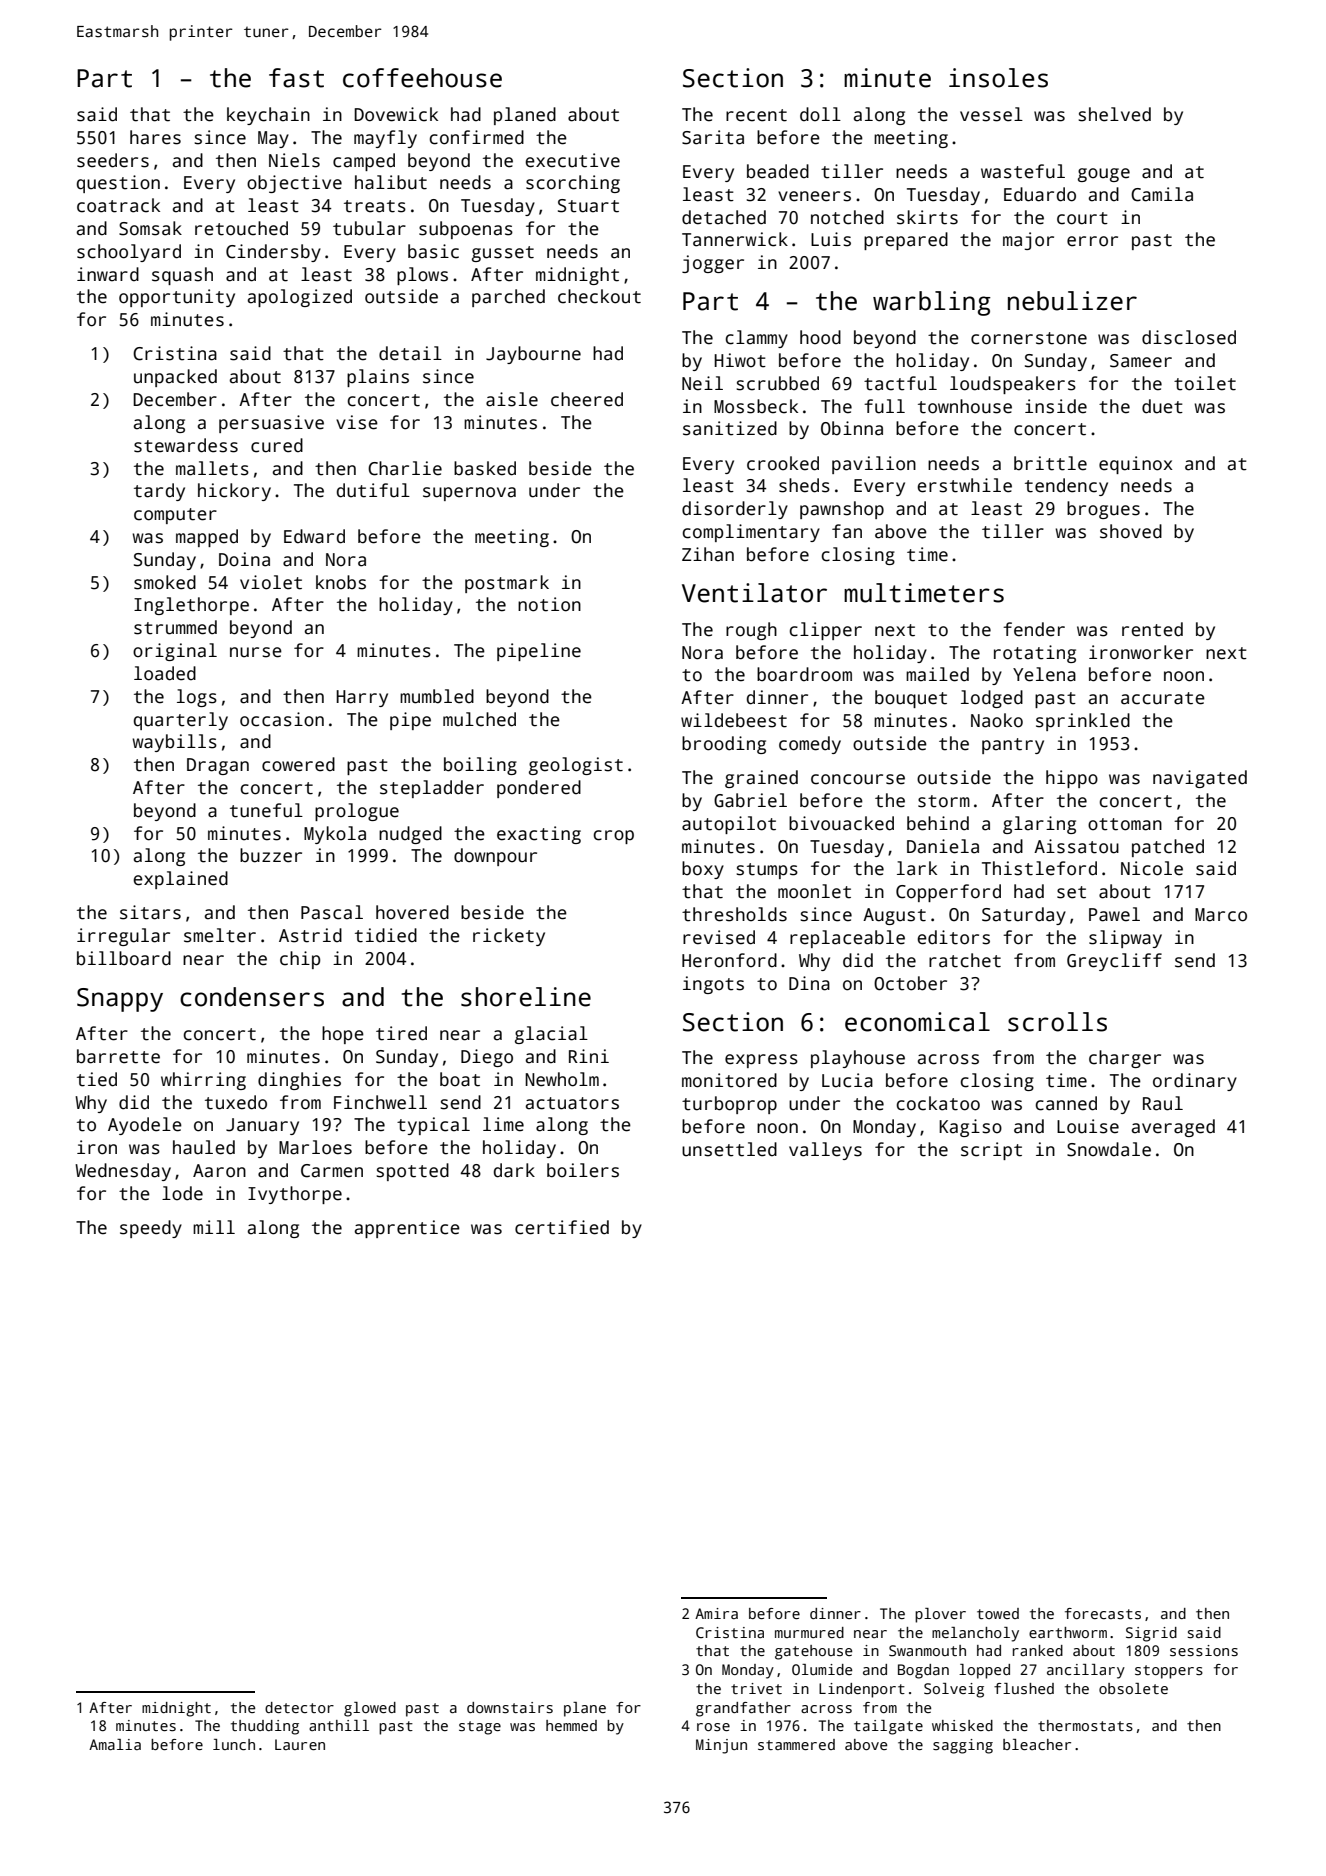 The image size is (1326, 1876). Describe the element at coordinates (1136, 465) in the image. I see `equinox` at that location.
